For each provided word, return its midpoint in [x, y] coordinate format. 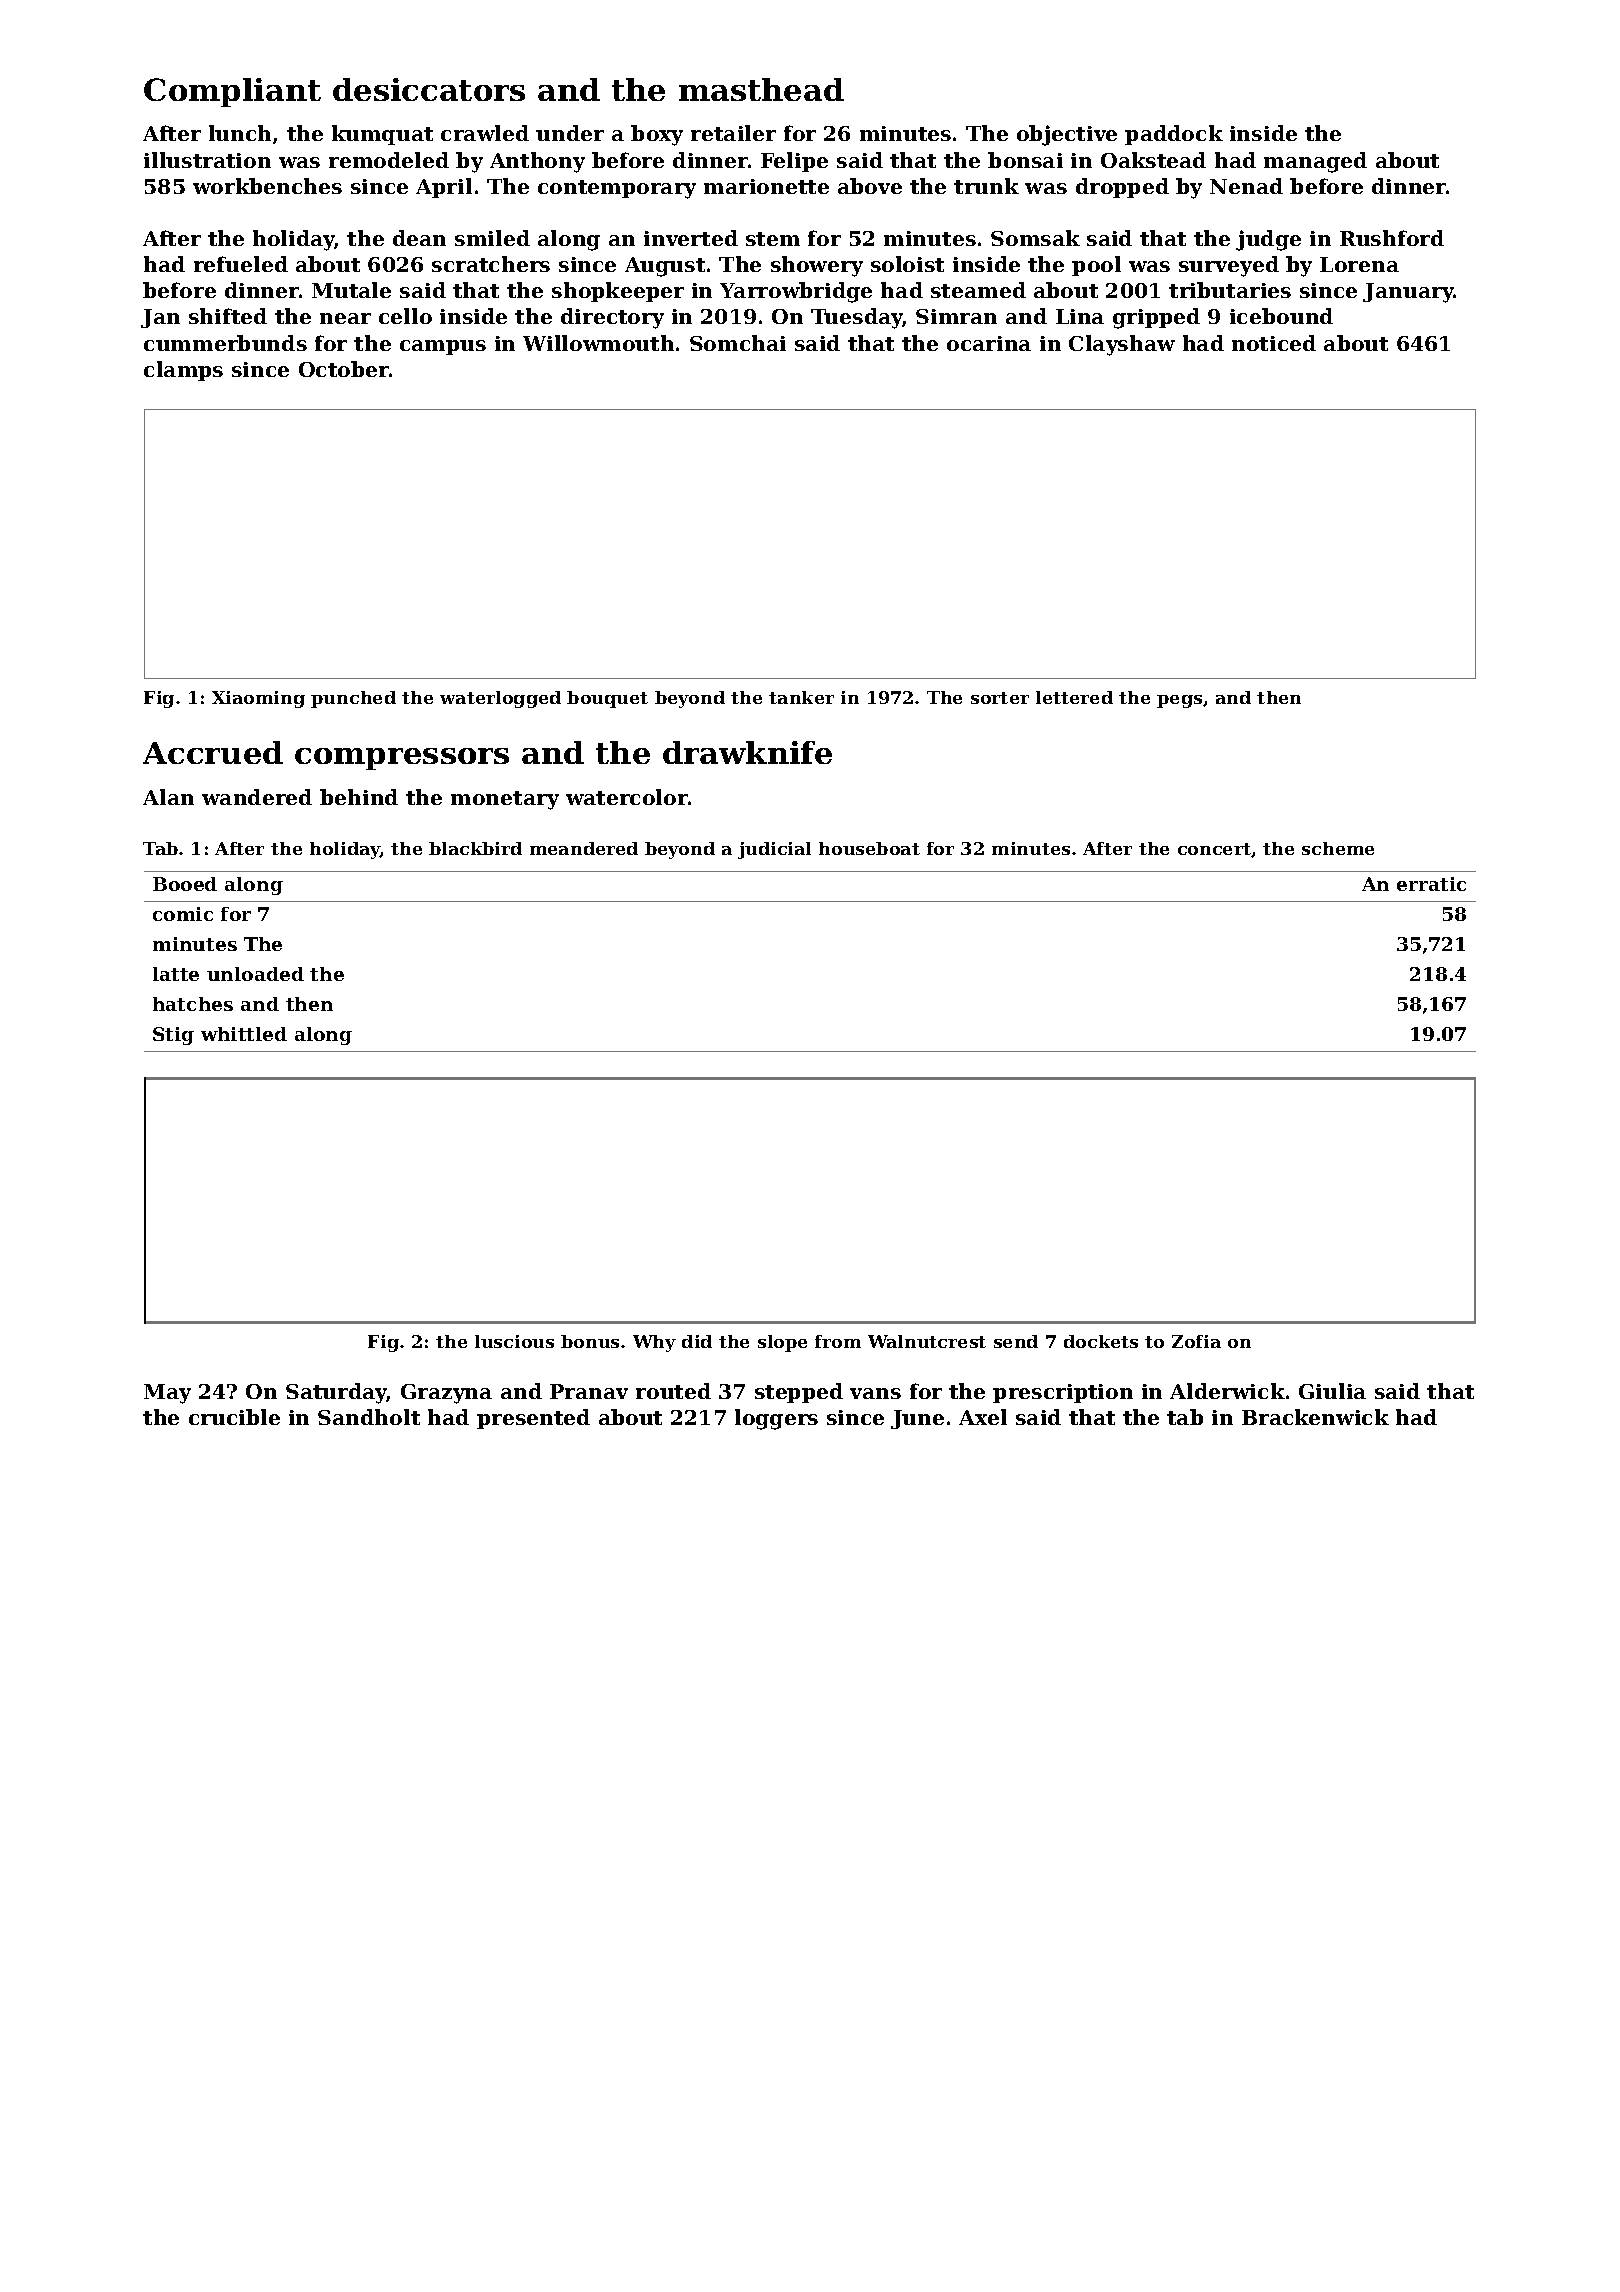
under [570, 133]
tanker [801, 697]
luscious [514, 1341]
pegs [1179, 701]
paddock [1174, 135]
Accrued [213, 752]
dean [419, 238]
